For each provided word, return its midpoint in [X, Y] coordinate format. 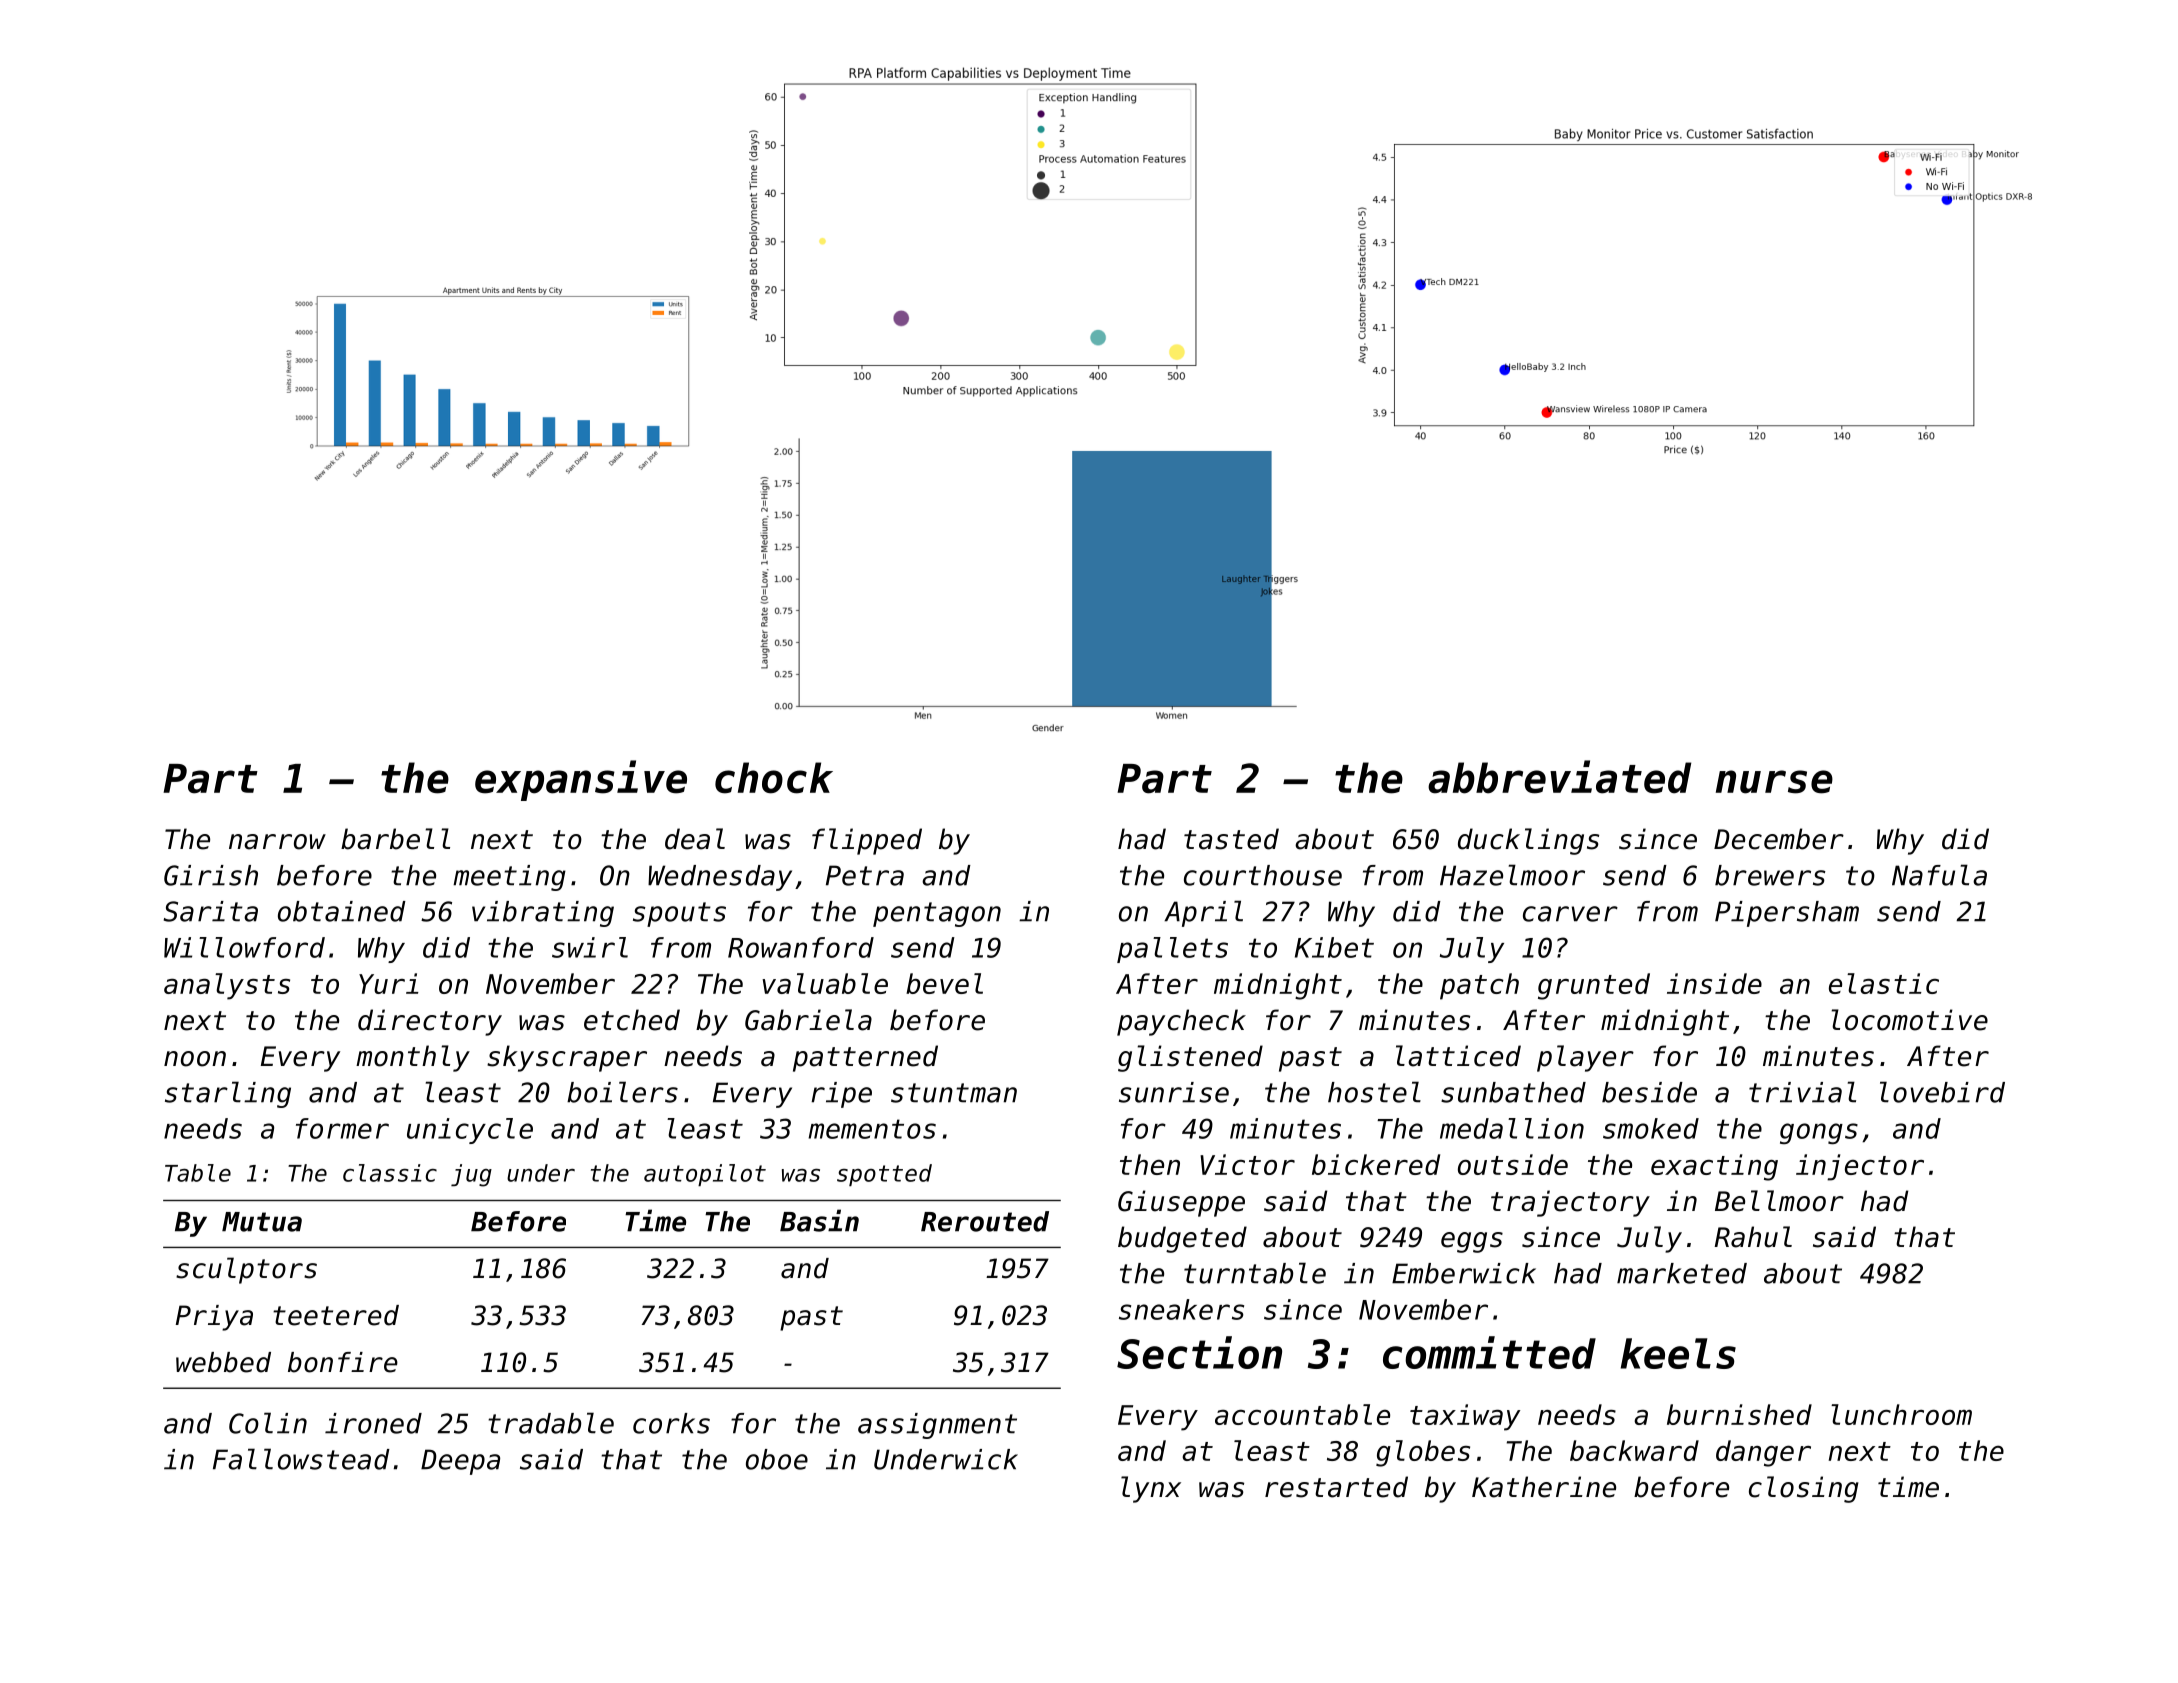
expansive [581, 780]
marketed [1682, 1273]
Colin [268, 1423]
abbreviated [1559, 777]
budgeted [1182, 1239]
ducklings [1528, 841]
